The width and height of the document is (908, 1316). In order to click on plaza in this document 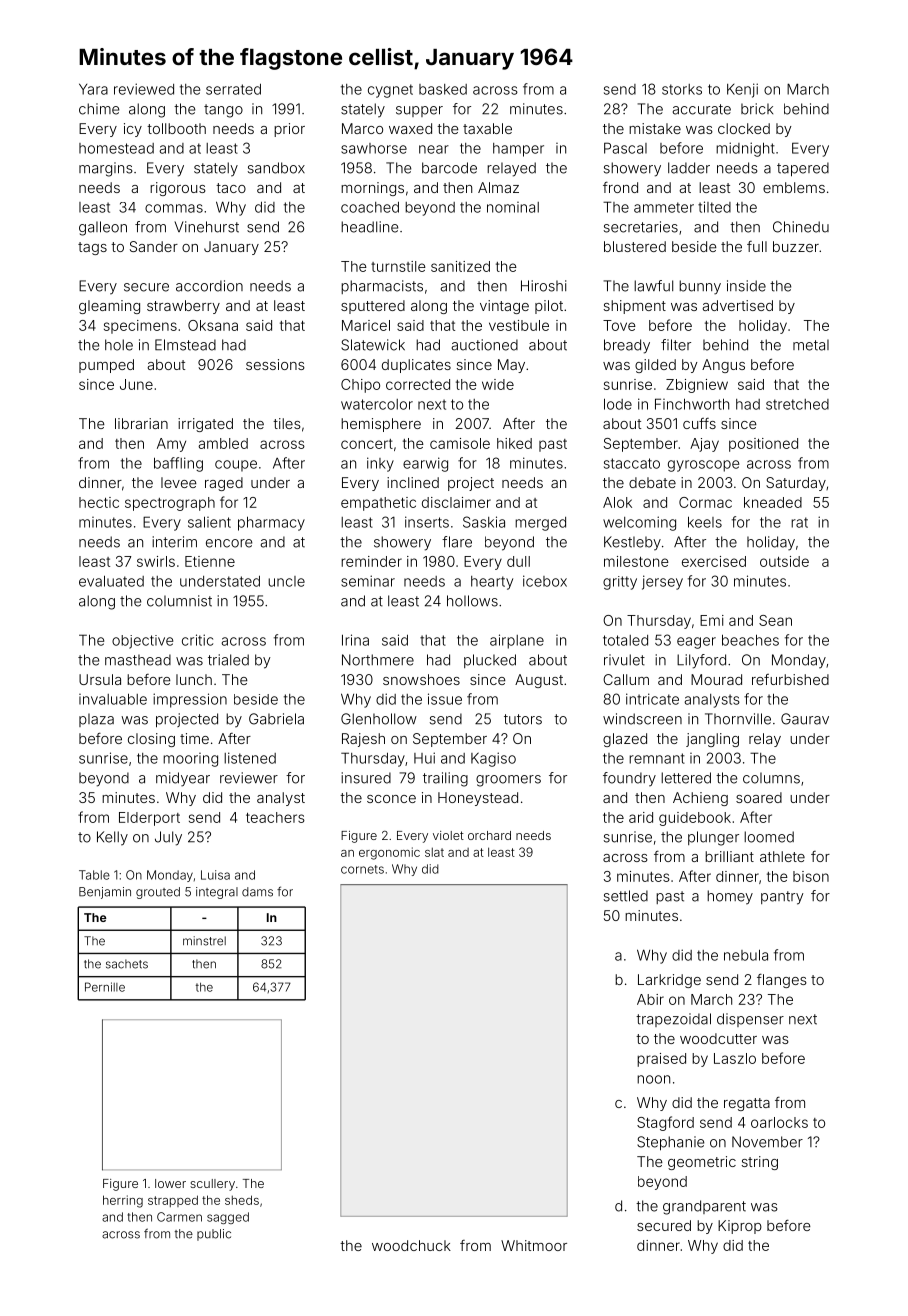, I will do `click(96, 720)`.
